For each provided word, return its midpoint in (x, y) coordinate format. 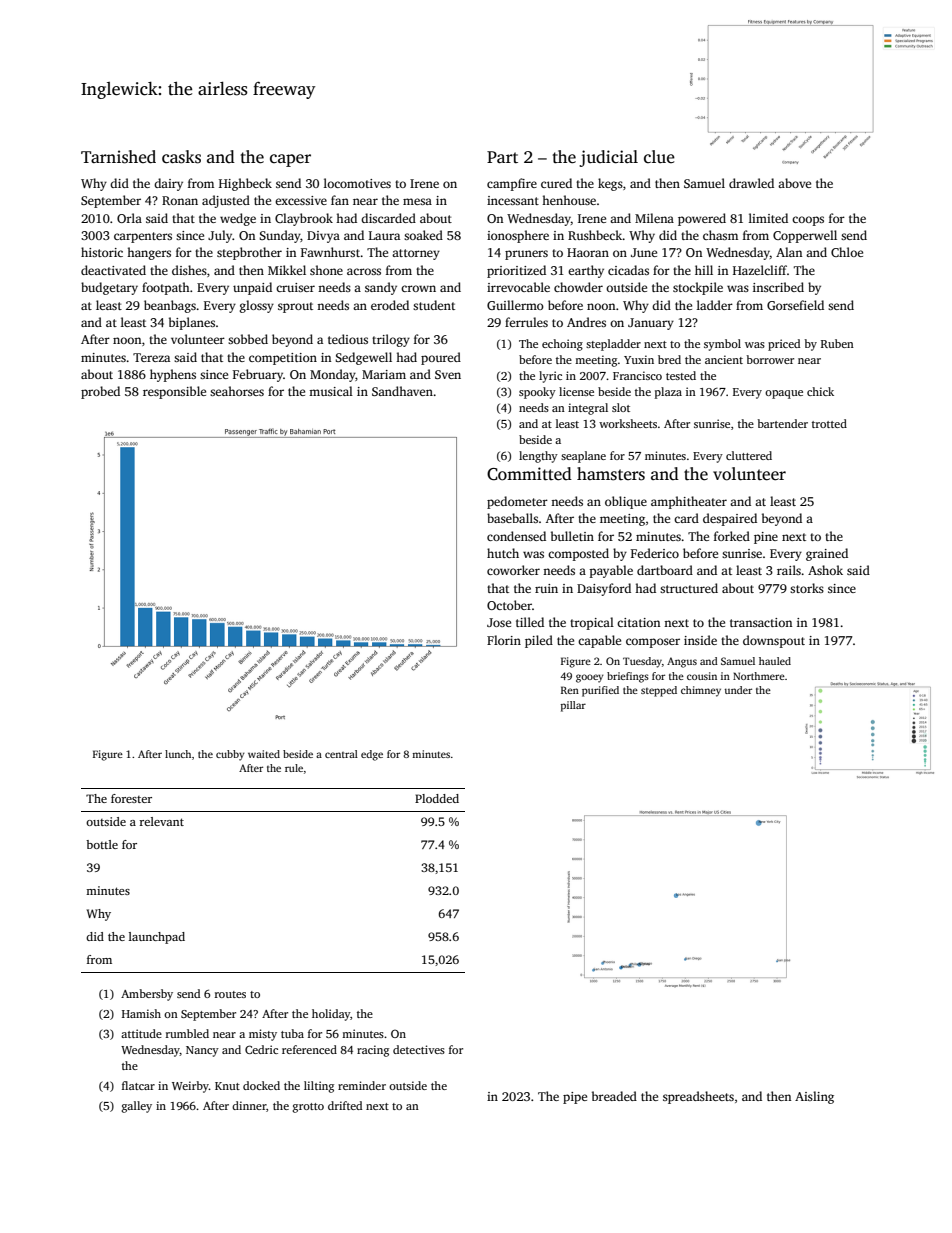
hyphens (173, 375)
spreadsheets (698, 1097)
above (794, 183)
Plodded (437, 798)
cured (556, 183)
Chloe (847, 252)
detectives (419, 1049)
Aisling (814, 1097)
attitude (141, 1033)
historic (102, 252)
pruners (526, 255)
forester (131, 798)
